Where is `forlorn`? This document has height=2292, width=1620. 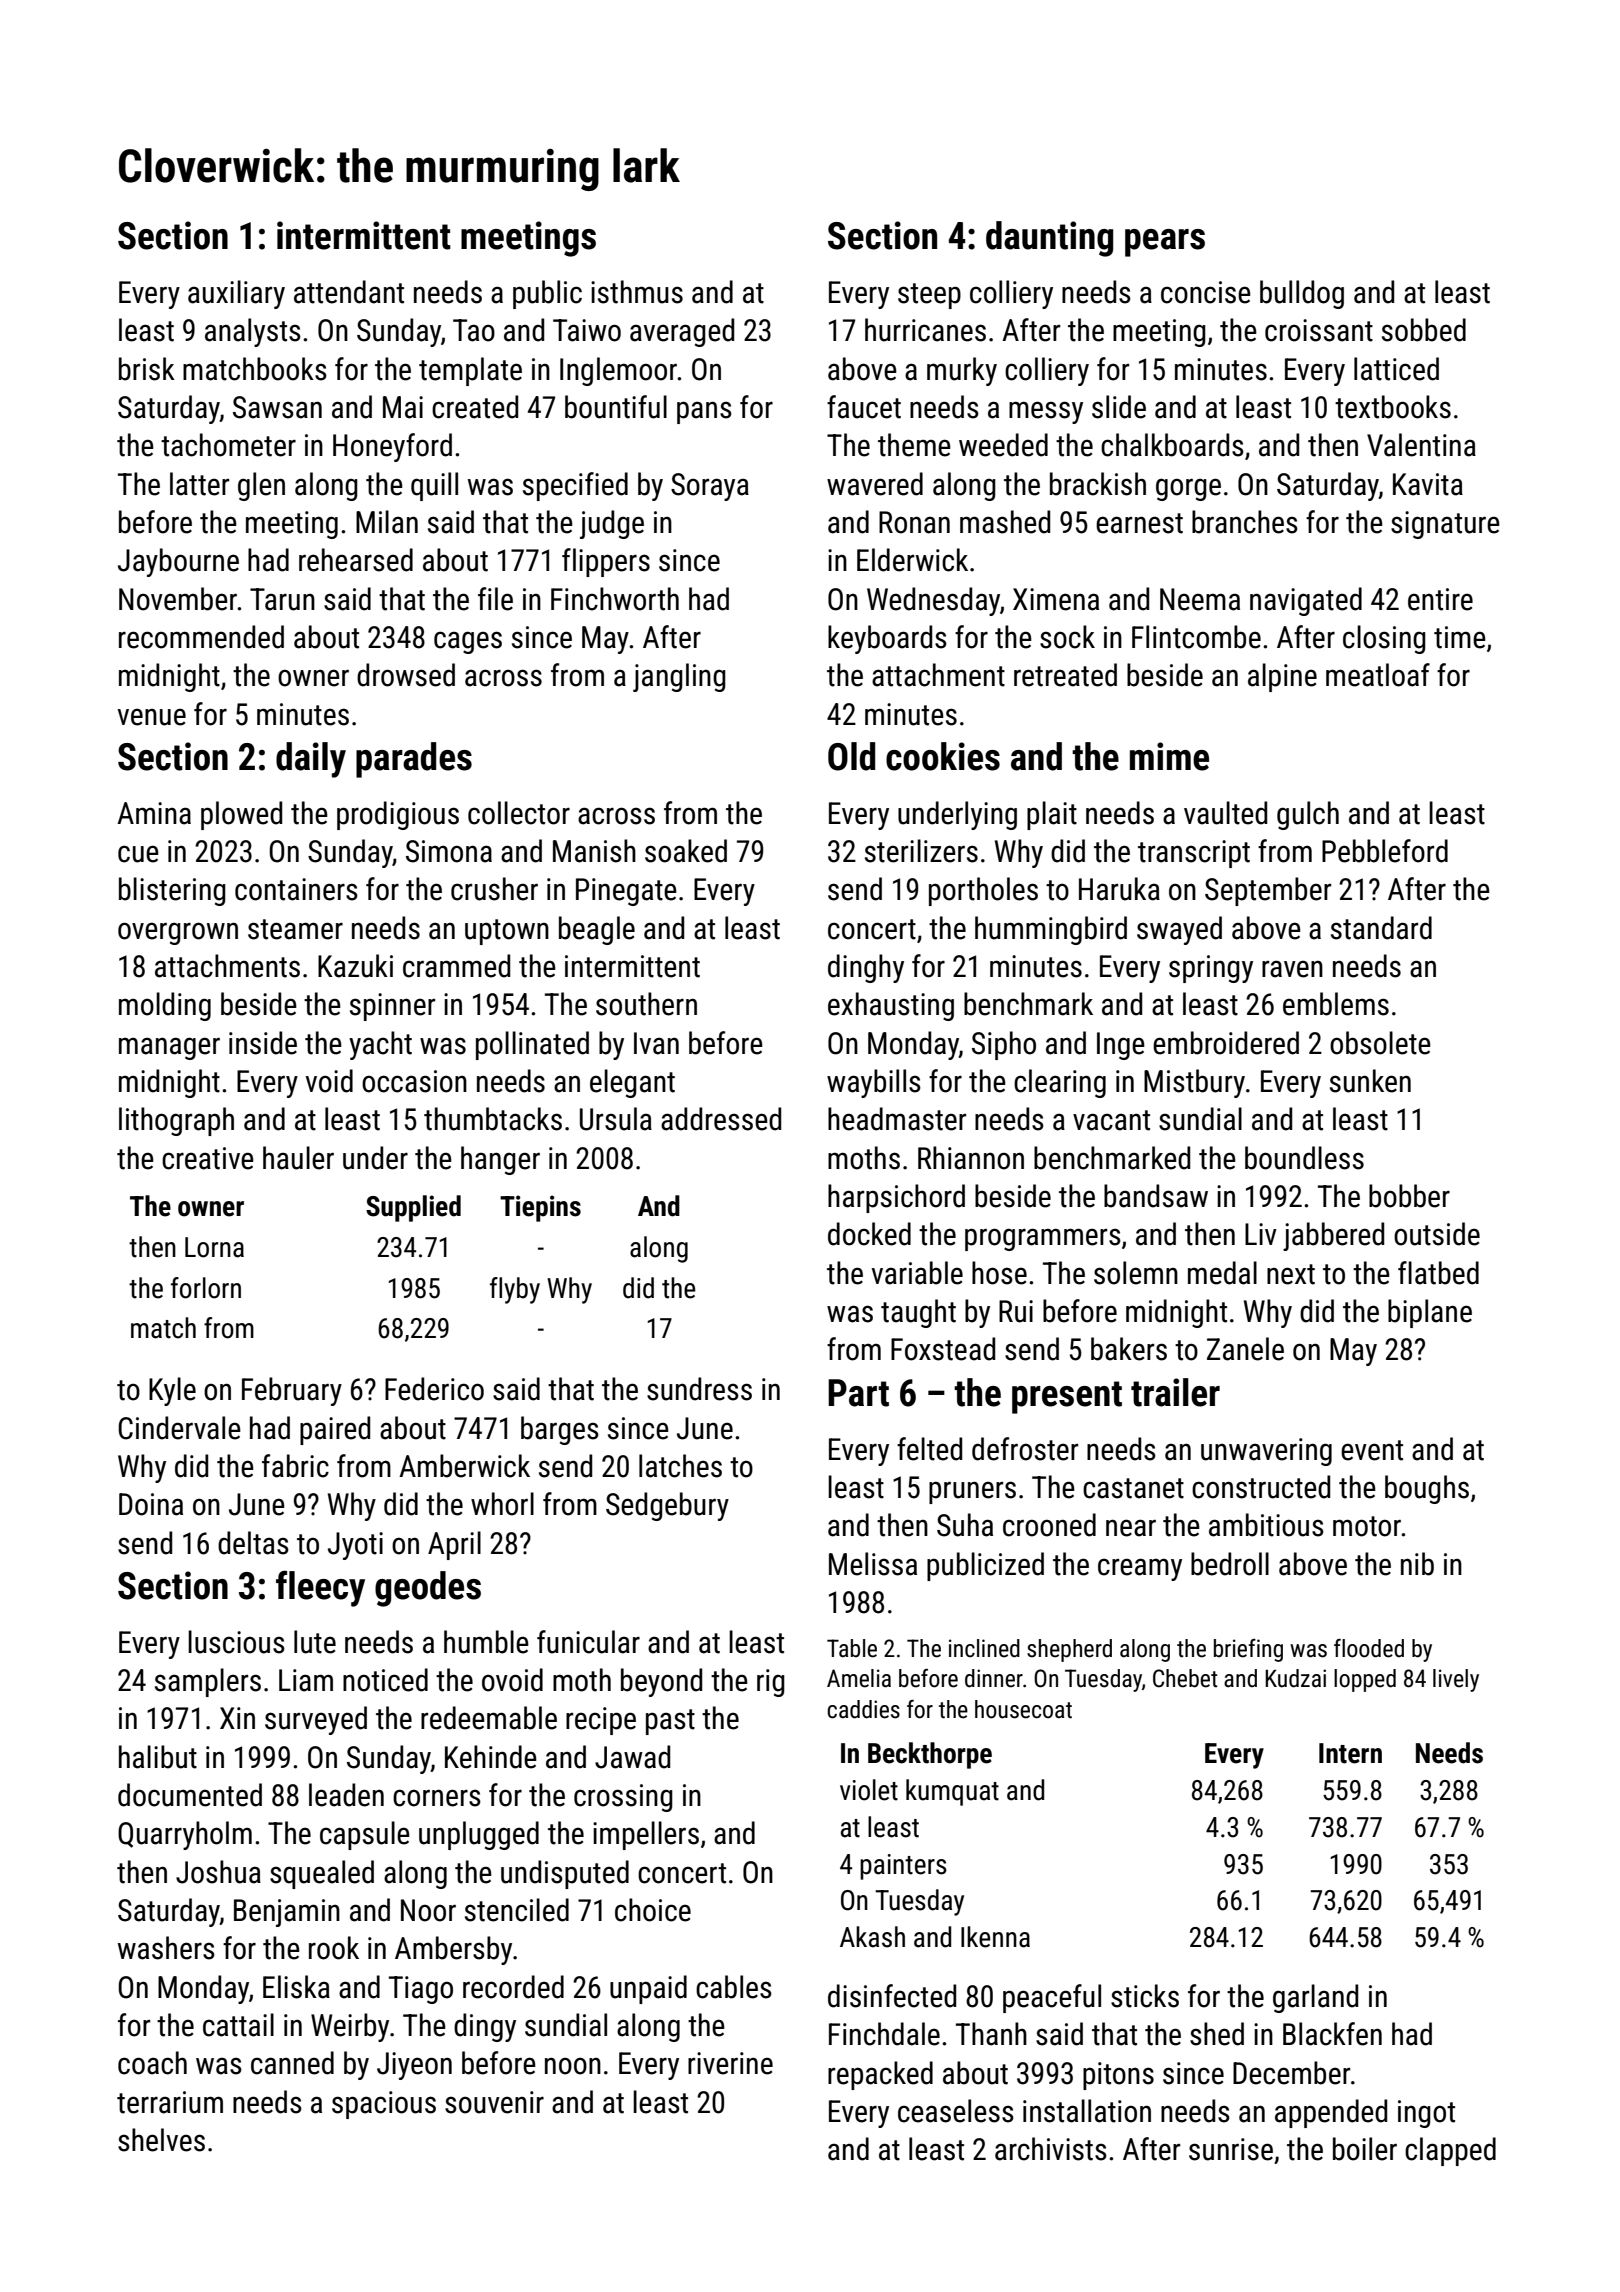
forlorn is located at coordinates (206, 1288).
